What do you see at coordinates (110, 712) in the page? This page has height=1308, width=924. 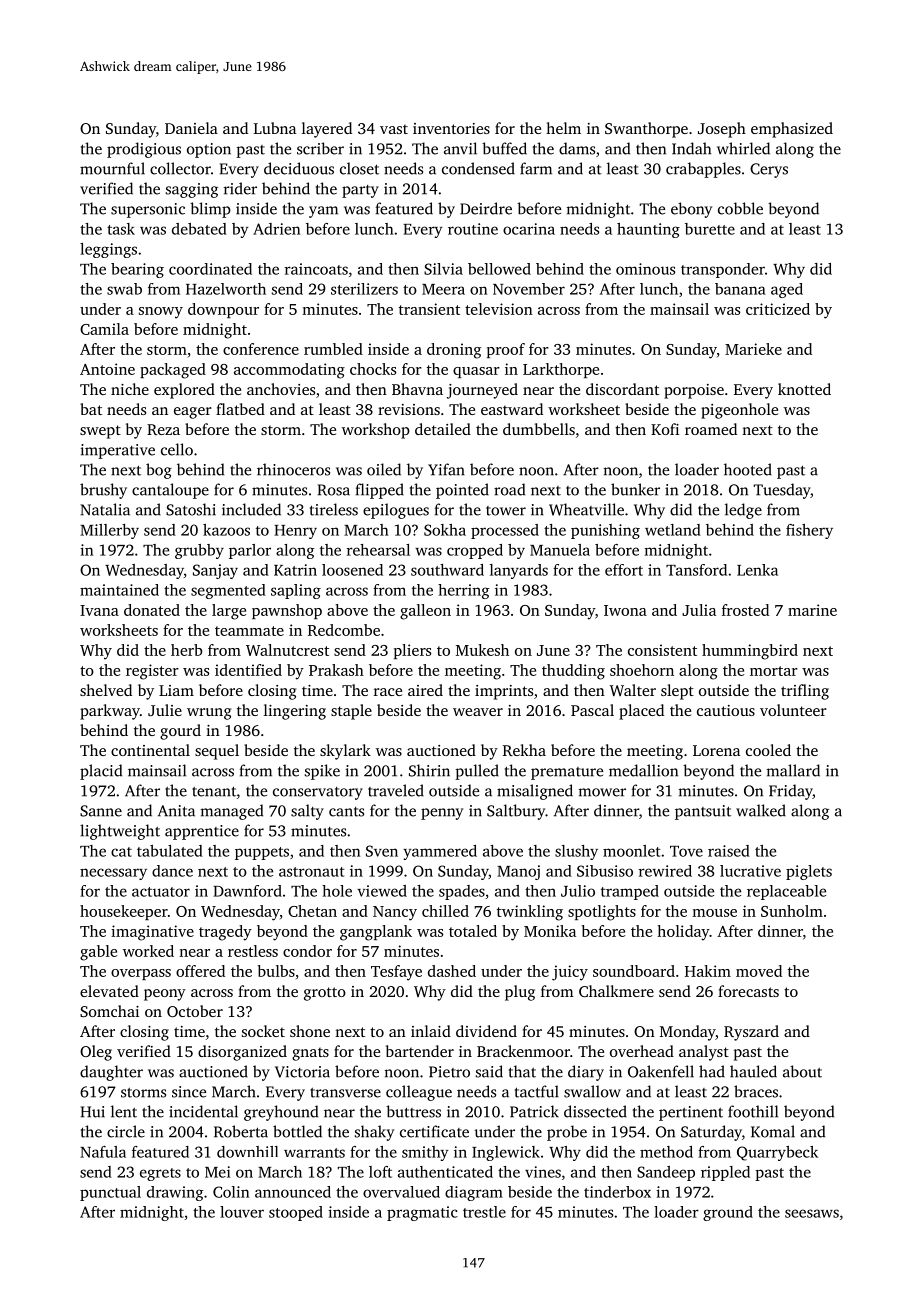 I see `parkway` at bounding box center [110, 712].
